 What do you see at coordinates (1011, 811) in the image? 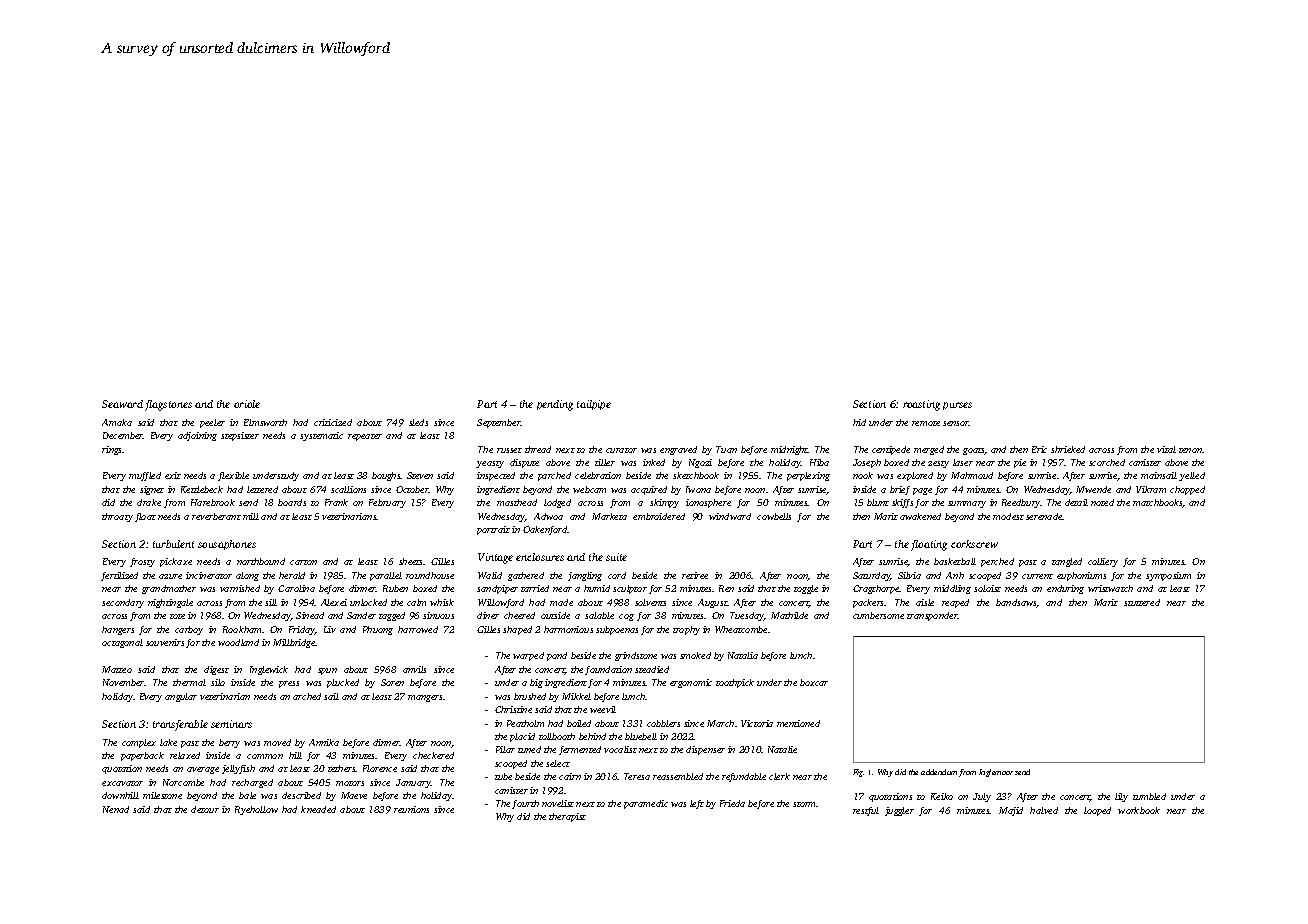
I see `Majid` at bounding box center [1011, 811].
